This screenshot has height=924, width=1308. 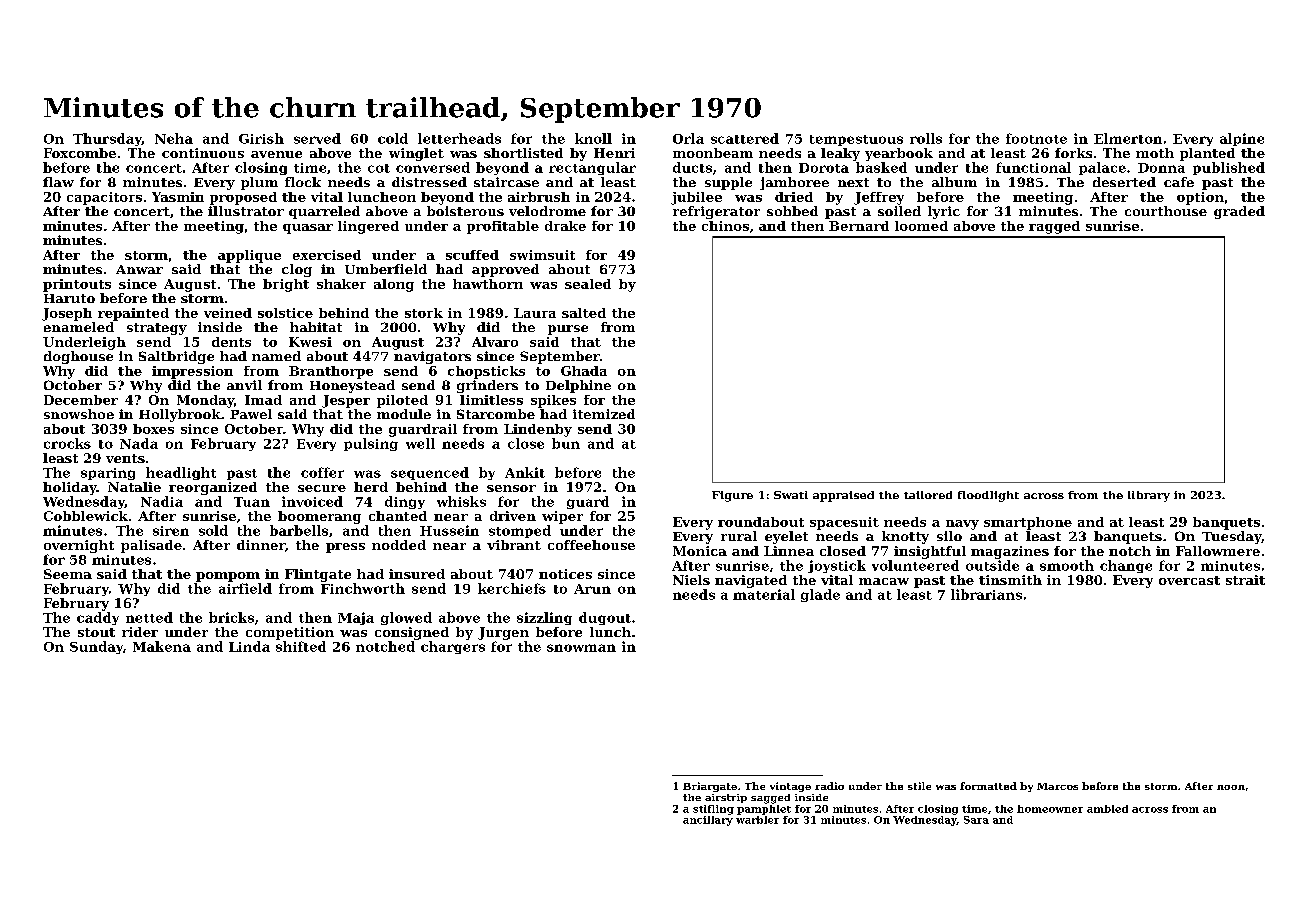 What do you see at coordinates (290, 633) in the screenshot?
I see `competition` at bounding box center [290, 633].
